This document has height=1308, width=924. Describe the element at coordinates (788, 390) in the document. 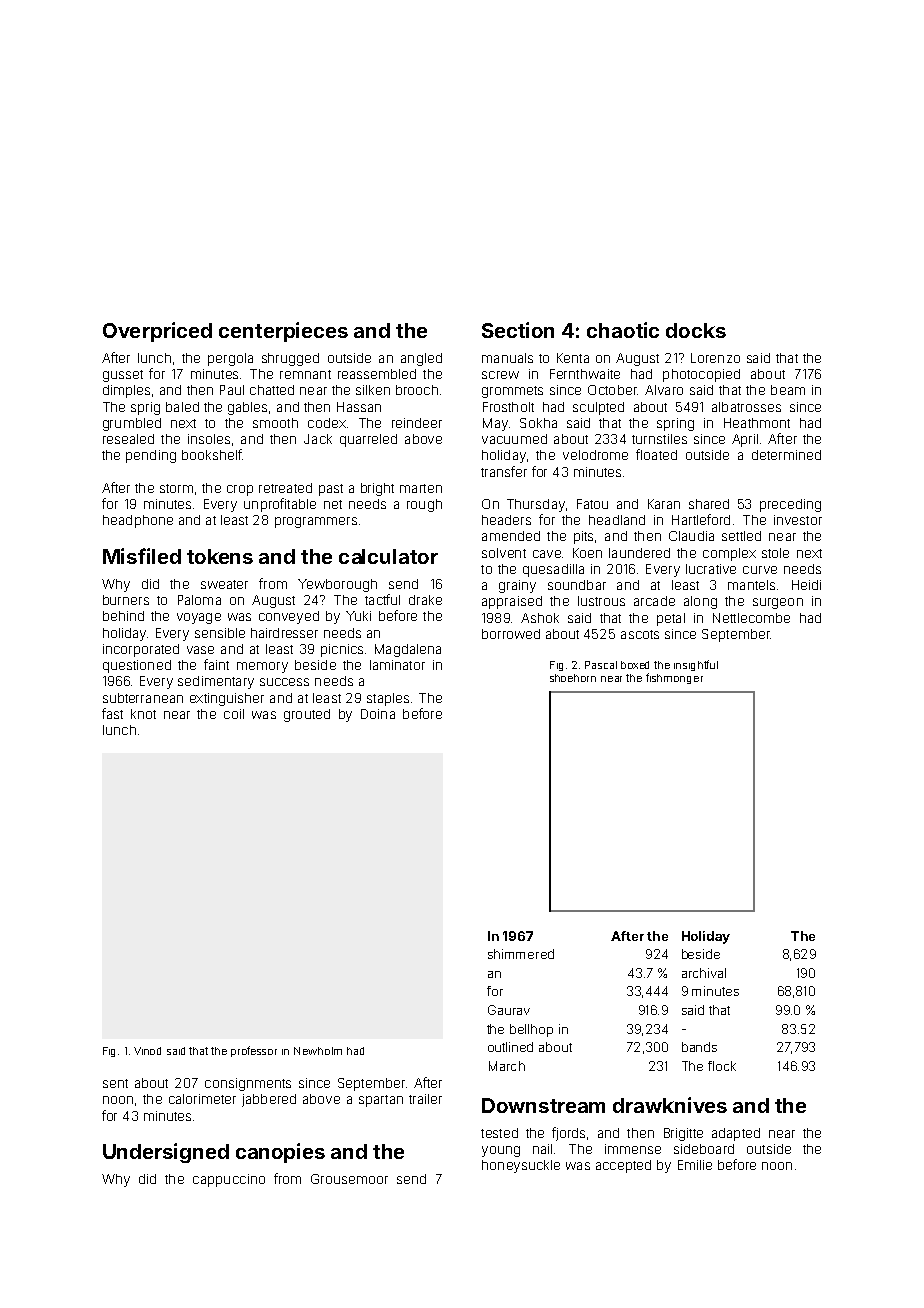

I see `beam` at that location.
